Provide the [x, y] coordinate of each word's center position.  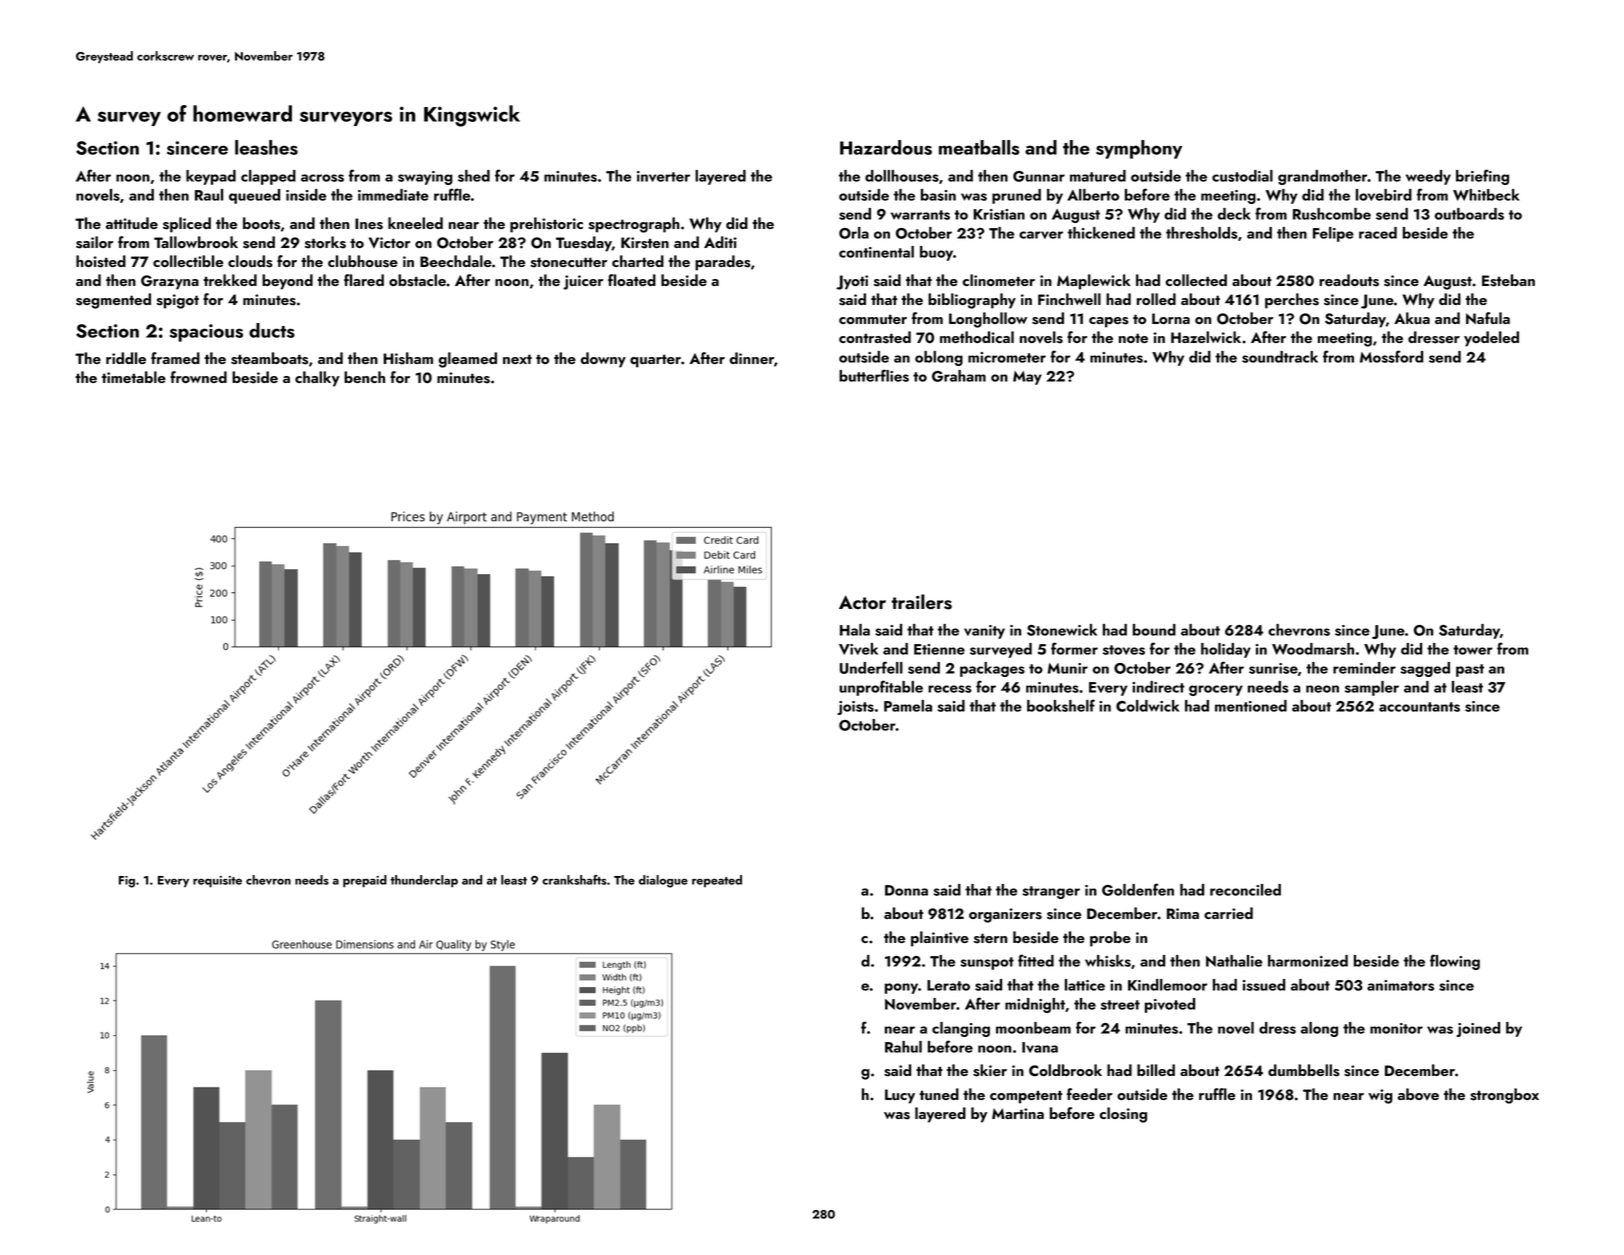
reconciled [1245, 890]
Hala [855, 630]
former [1074, 648]
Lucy [900, 1096]
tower [1473, 650]
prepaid [365, 881]
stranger [1051, 892]
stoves [1124, 650]
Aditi [720, 242]
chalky [317, 379]
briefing [1482, 177]
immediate [393, 195]
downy [603, 360]
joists [855, 708]
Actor [862, 602]
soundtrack [1280, 357]
